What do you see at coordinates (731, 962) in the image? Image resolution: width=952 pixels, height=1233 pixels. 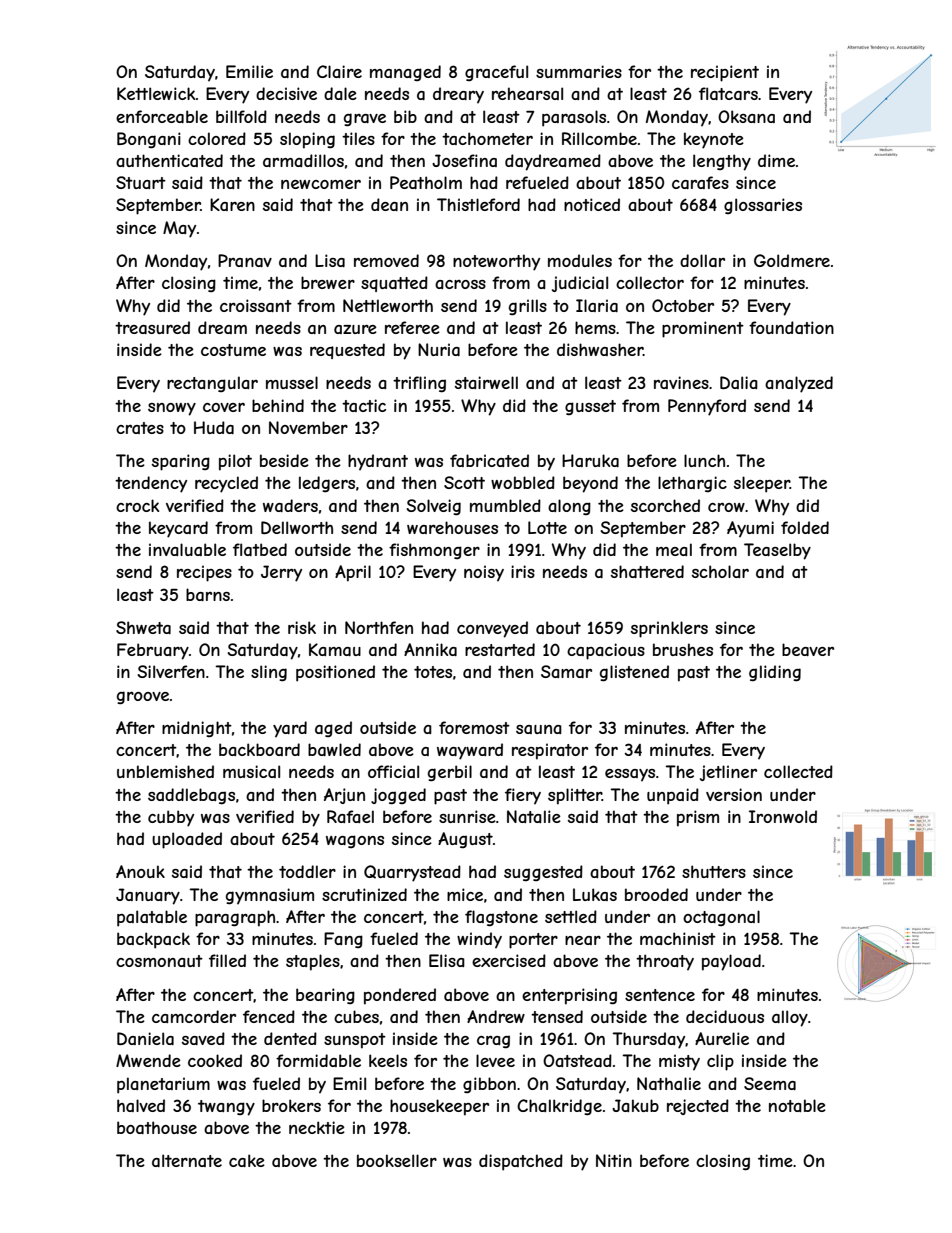 I see `payload` at bounding box center [731, 962].
